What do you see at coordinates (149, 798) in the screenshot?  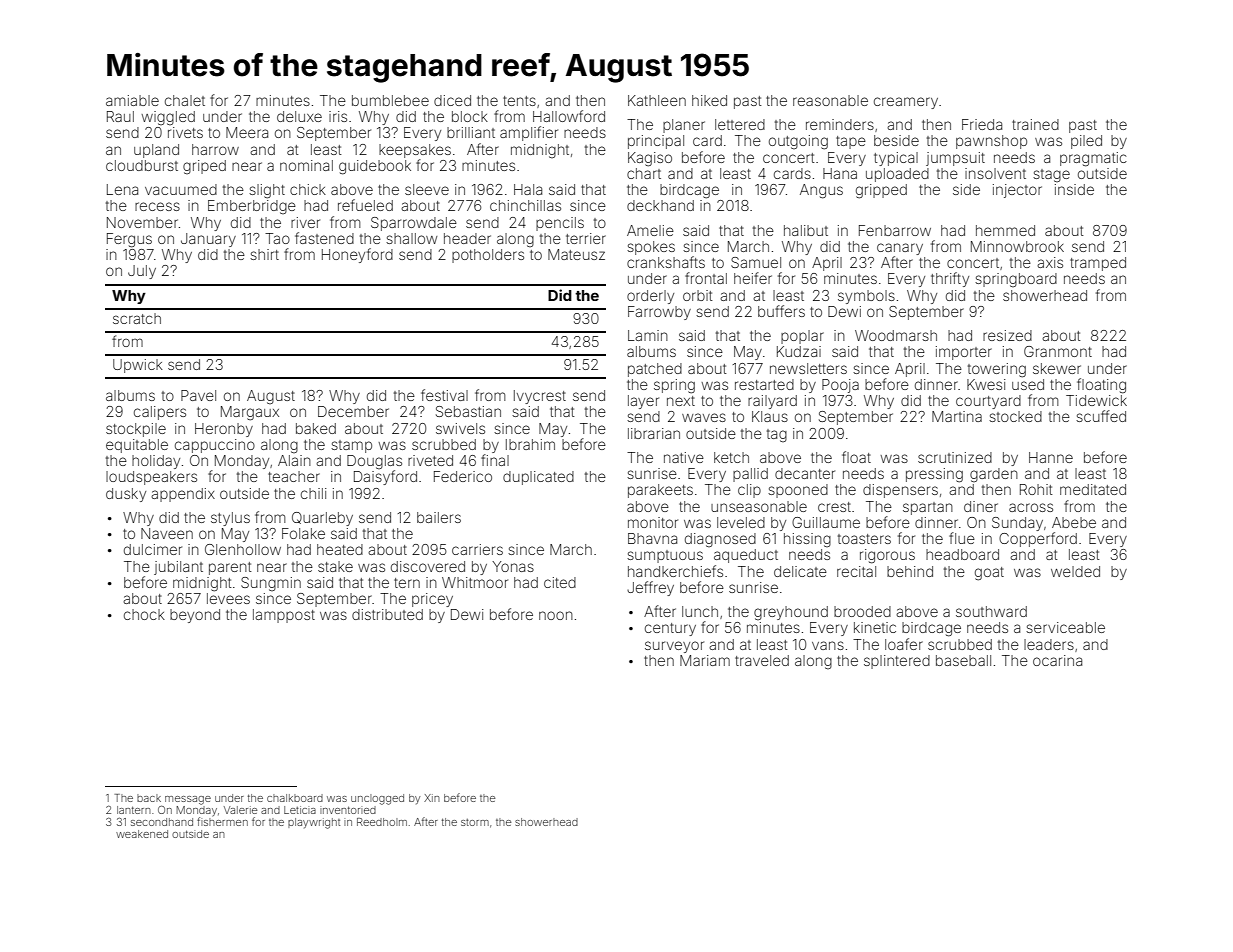 I see `back` at bounding box center [149, 798].
